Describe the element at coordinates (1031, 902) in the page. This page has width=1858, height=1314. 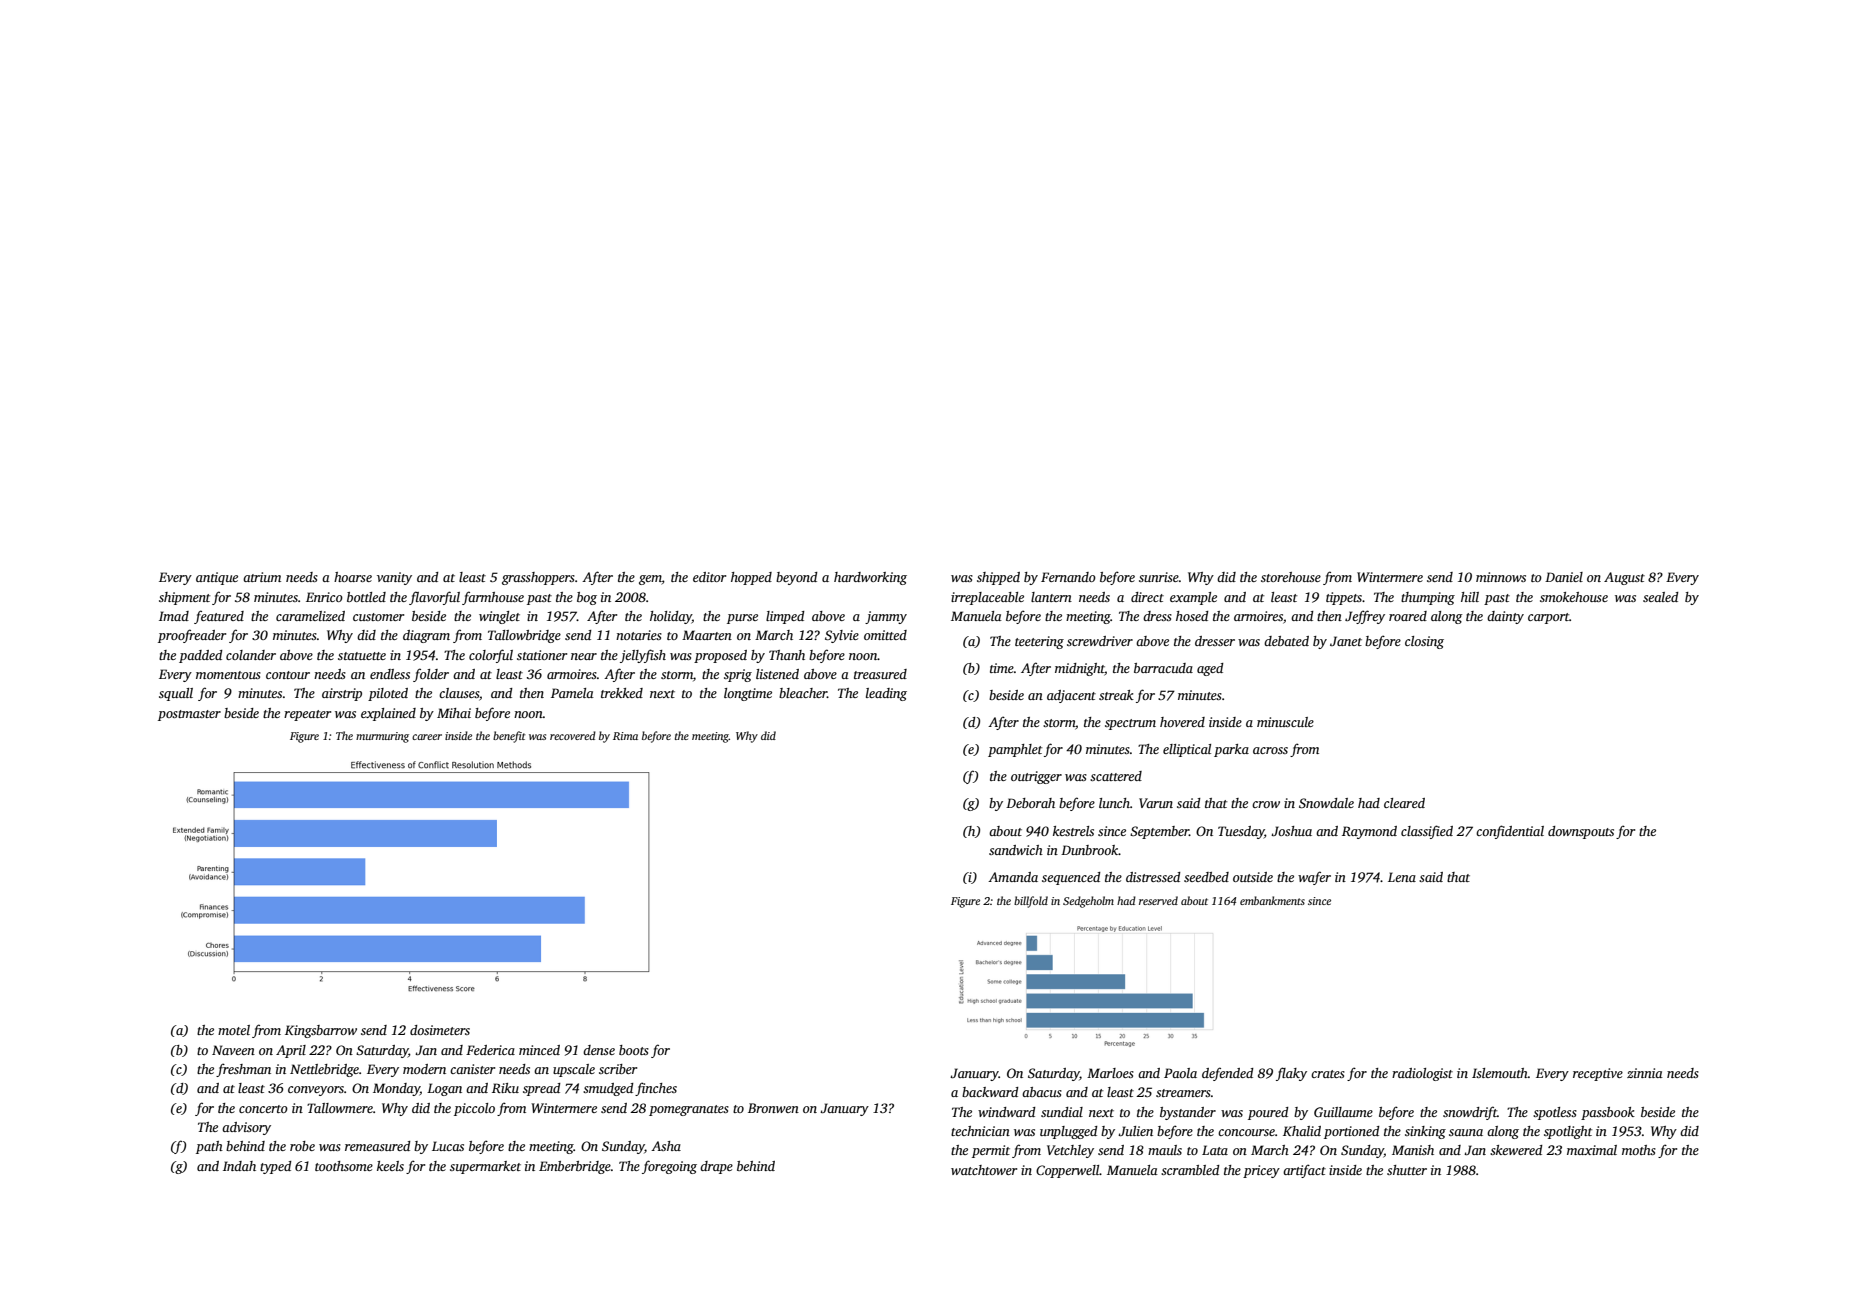
I see `billfold` at that location.
